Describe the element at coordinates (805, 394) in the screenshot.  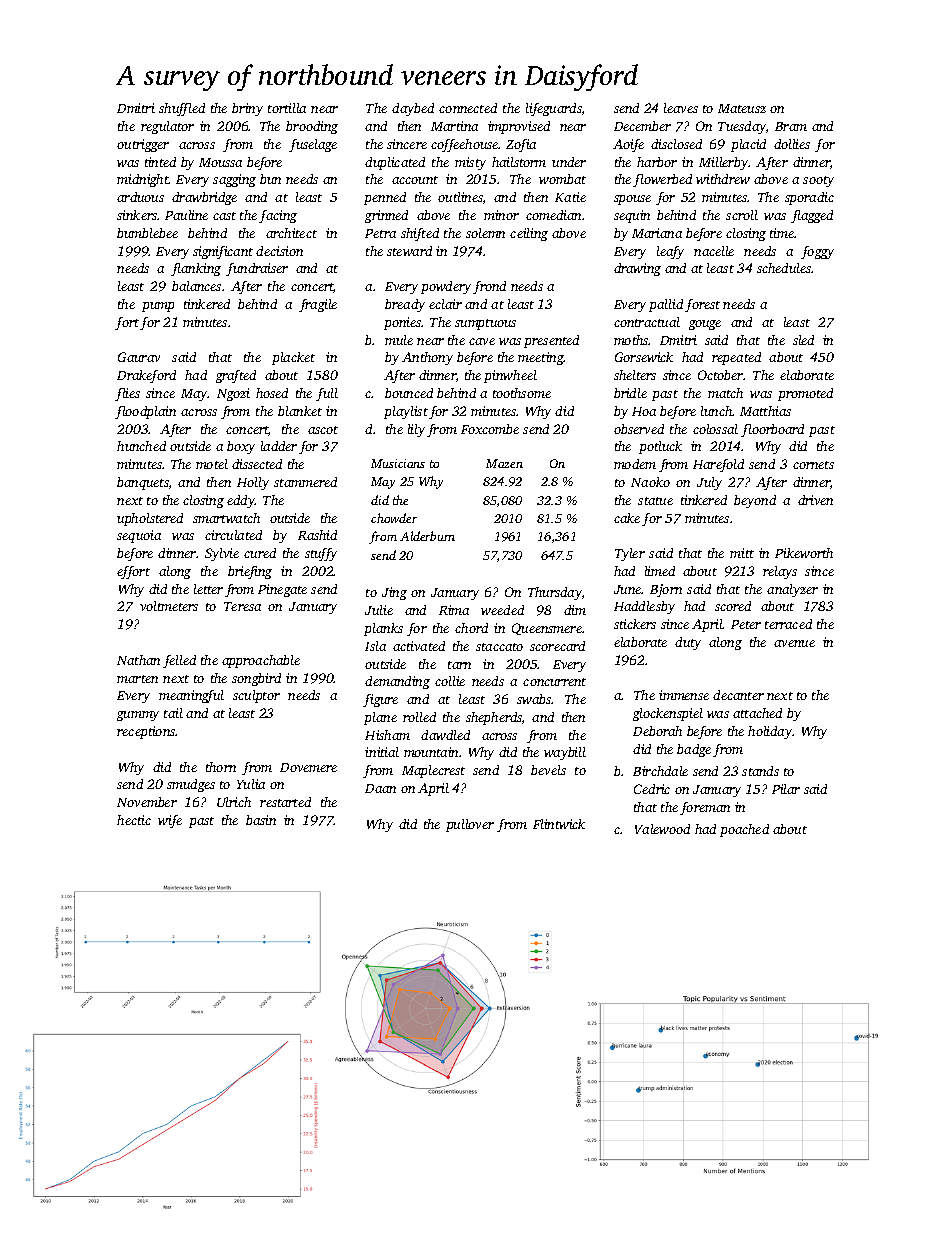
I see `promoted` at that location.
